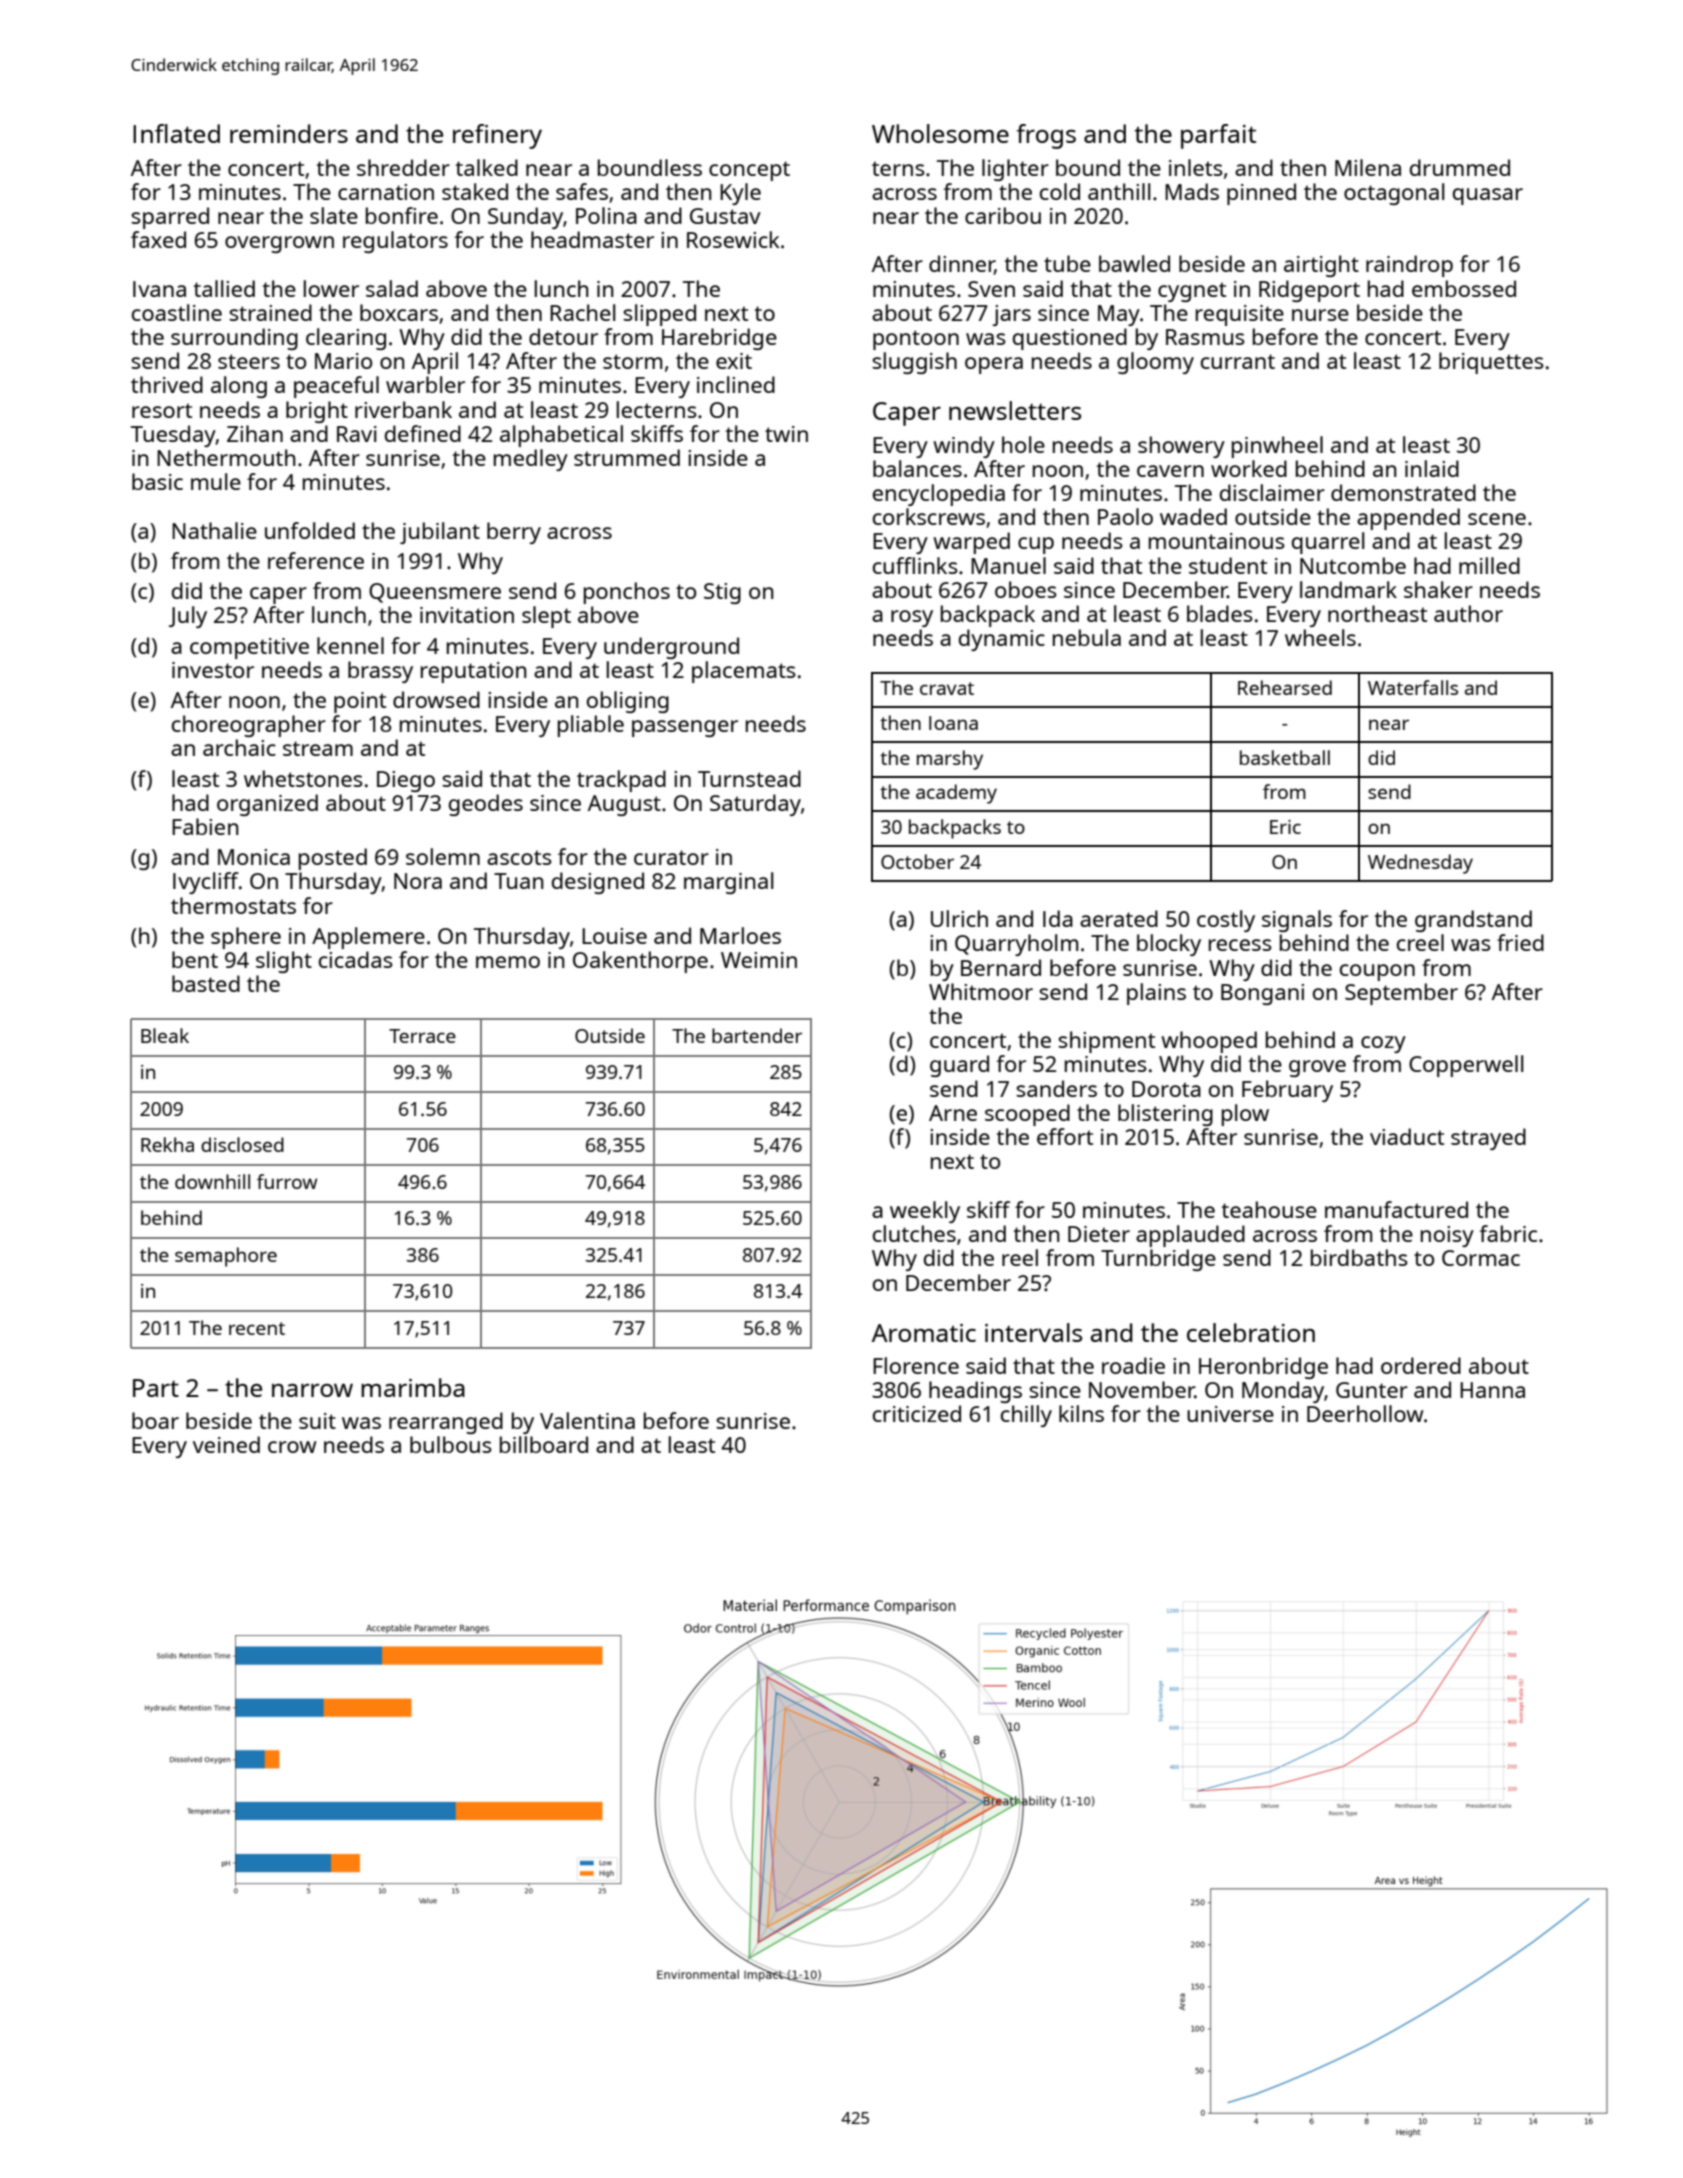 This screenshot has height=2178, width=1683. I want to click on nebula, so click(1087, 637).
